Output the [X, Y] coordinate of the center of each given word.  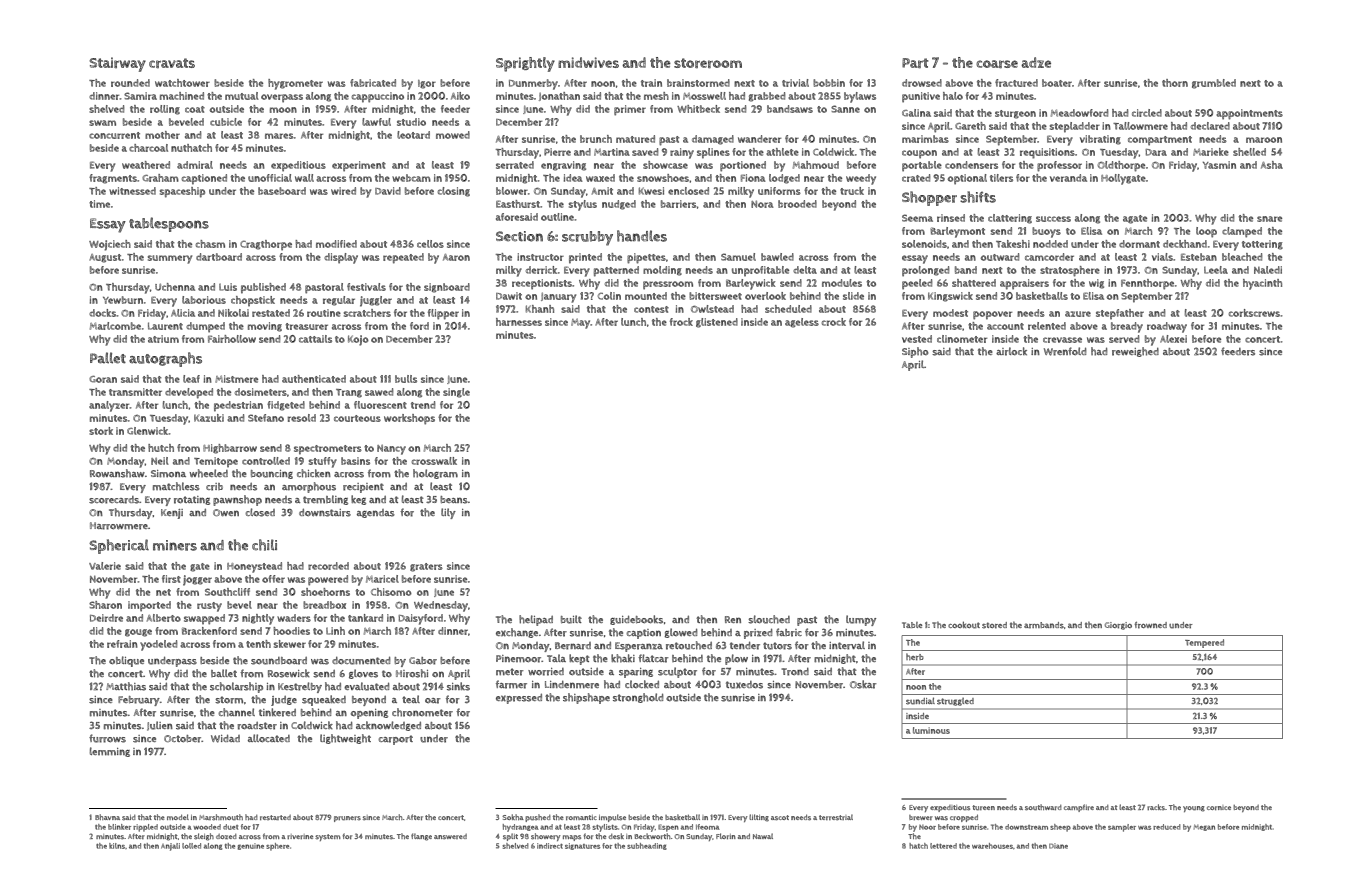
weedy [861, 179]
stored [994, 625]
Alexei [1173, 339]
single [456, 393]
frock [681, 322]
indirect [550, 846]
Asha [1272, 165]
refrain [122, 644]
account [1005, 326]
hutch [161, 448]
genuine [251, 846]
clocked [642, 684]
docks [102, 313]
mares [279, 136]
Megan [1204, 827]
